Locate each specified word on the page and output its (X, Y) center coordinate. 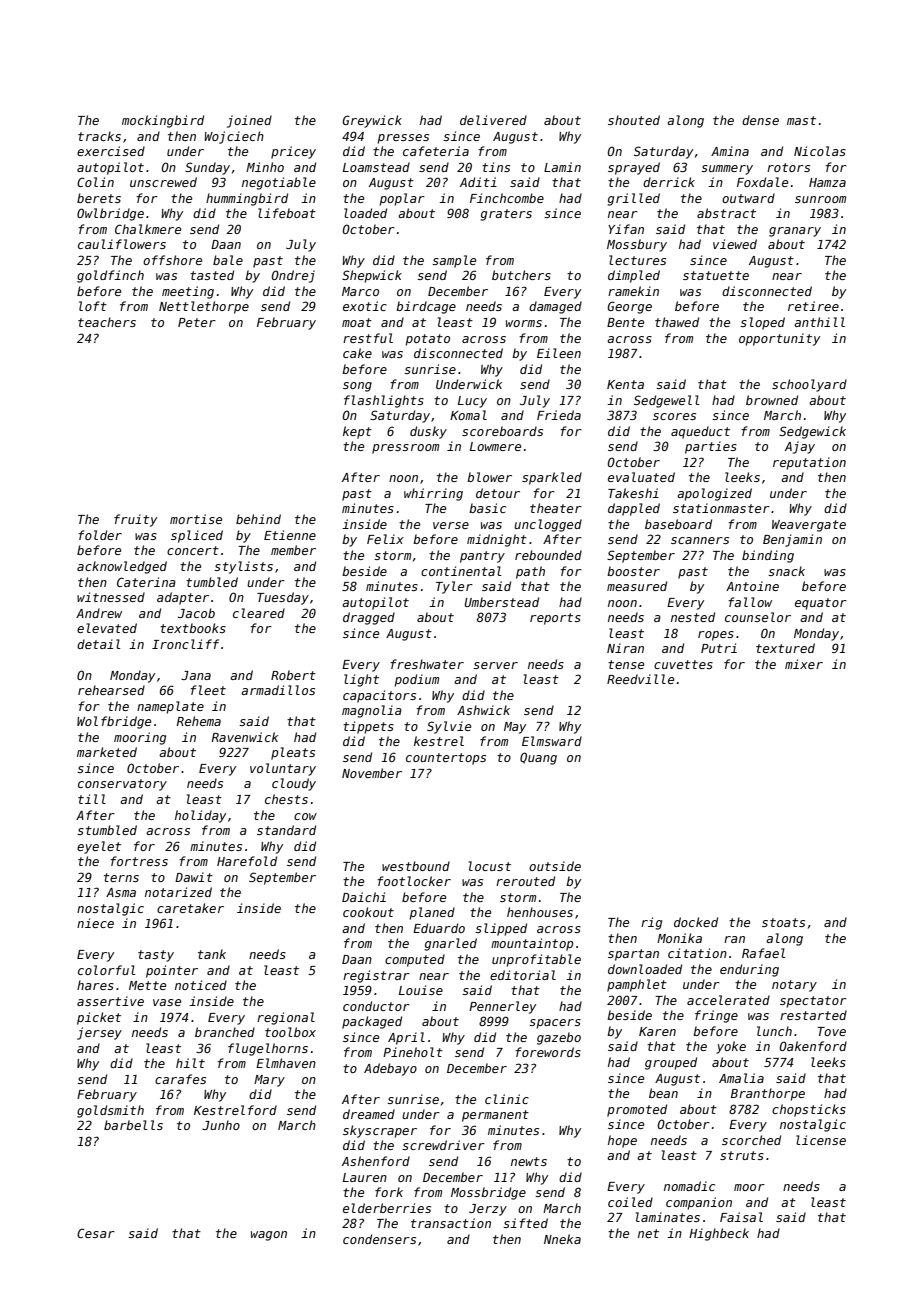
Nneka (562, 1239)
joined (249, 121)
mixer (804, 664)
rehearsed (111, 690)
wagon (269, 1236)
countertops (446, 759)
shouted (634, 120)
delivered (493, 120)
